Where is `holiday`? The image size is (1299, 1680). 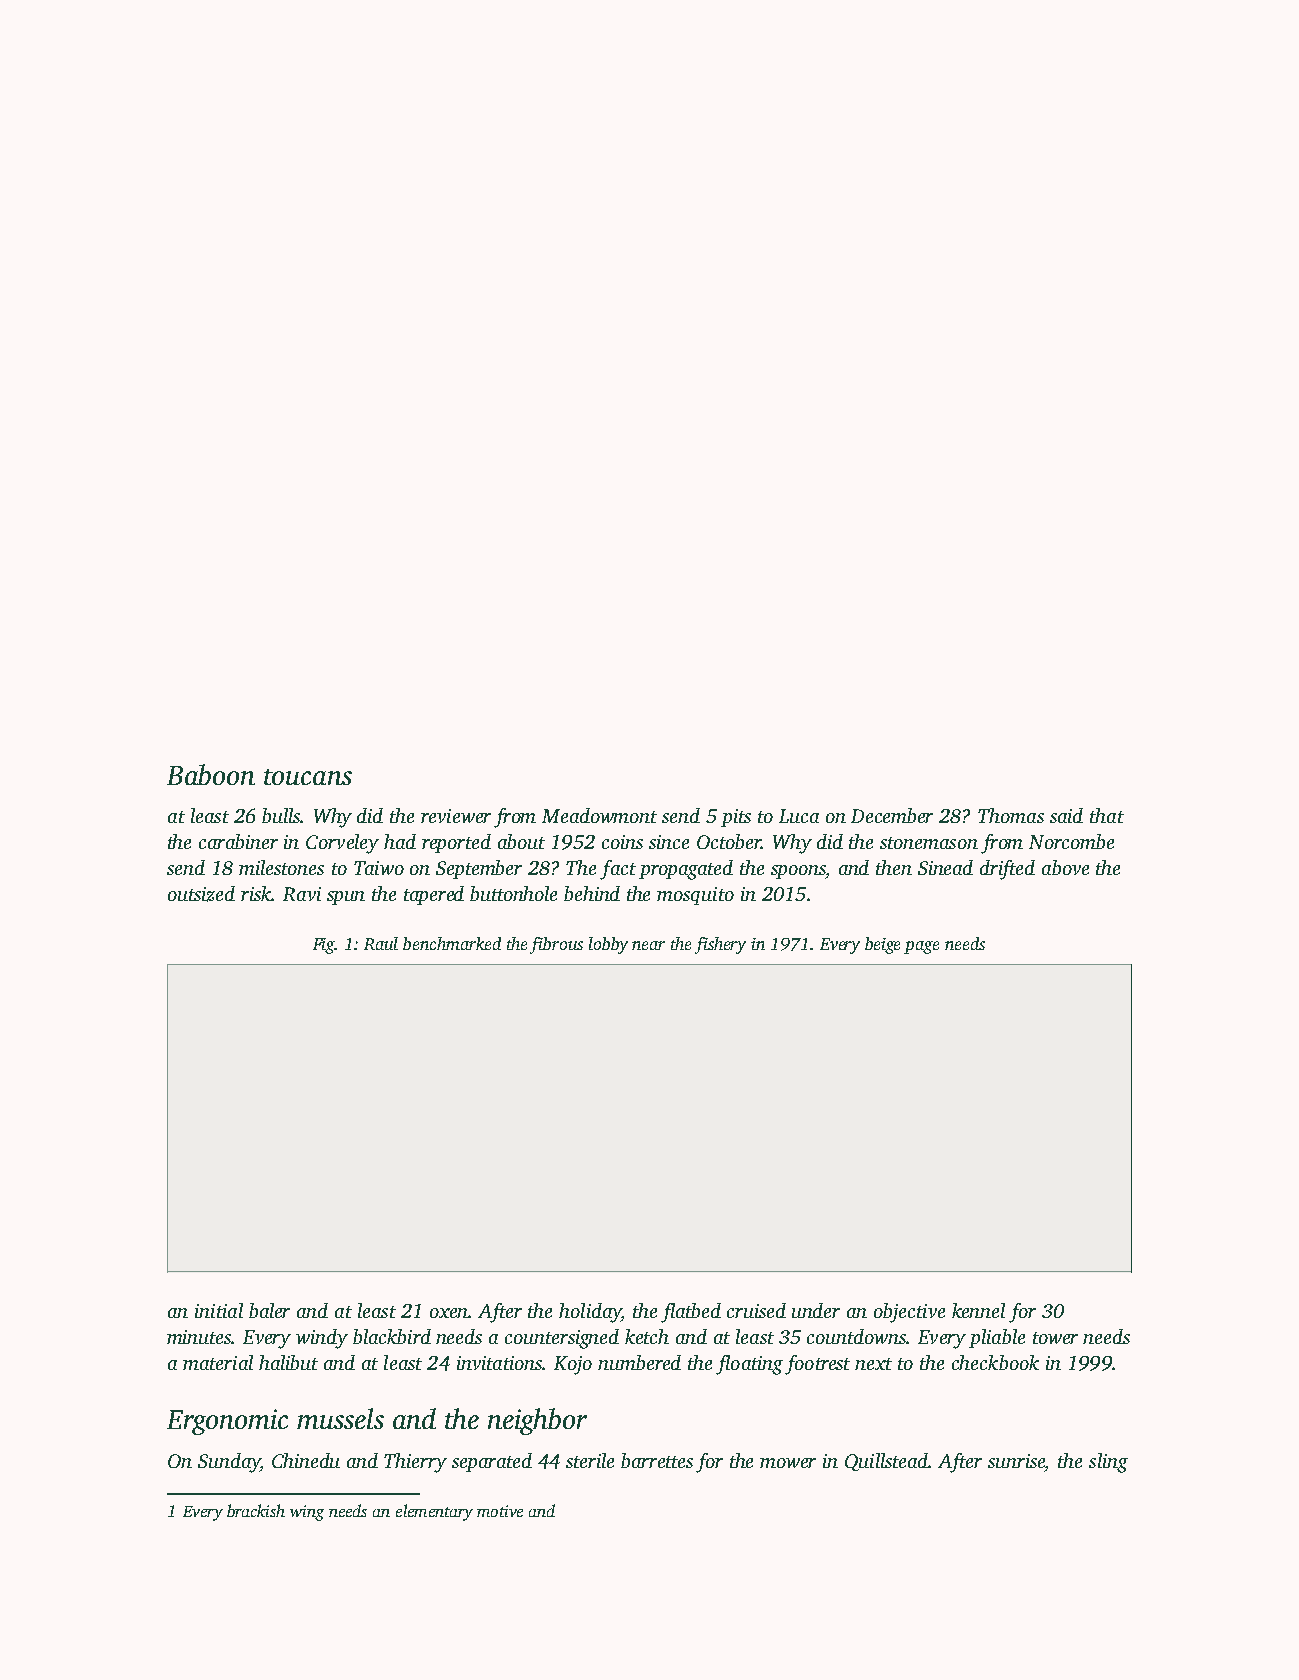
holiday is located at coordinates (590, 1313).
